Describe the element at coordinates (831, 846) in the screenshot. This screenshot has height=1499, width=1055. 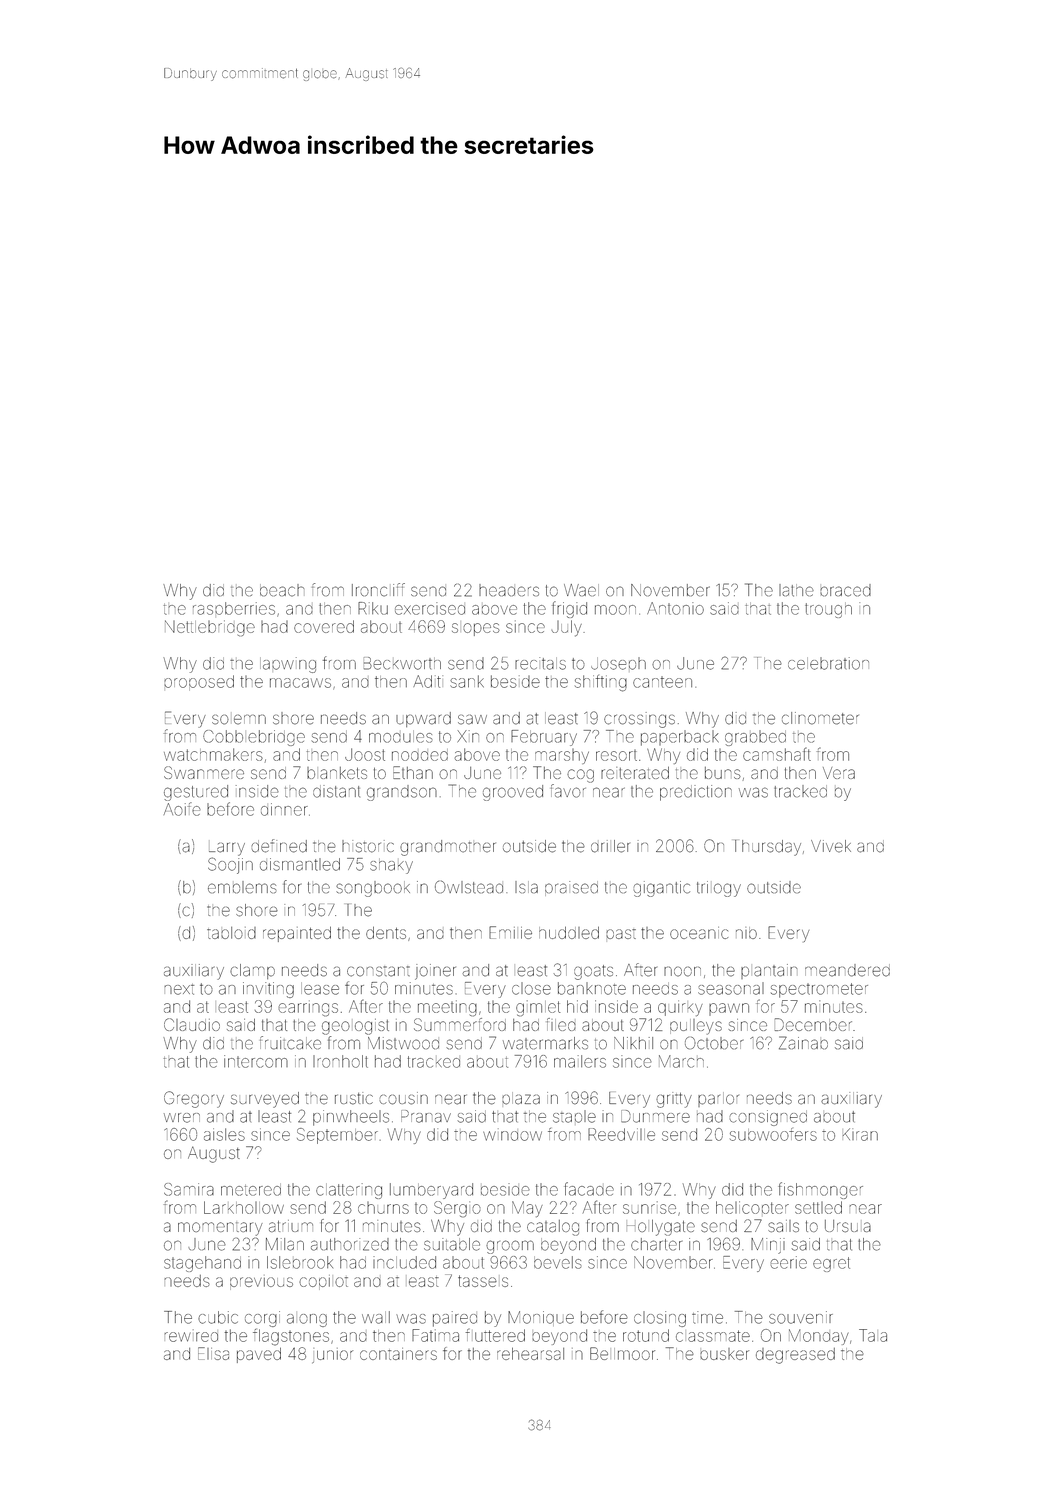
I see `Vivek` at that location.
